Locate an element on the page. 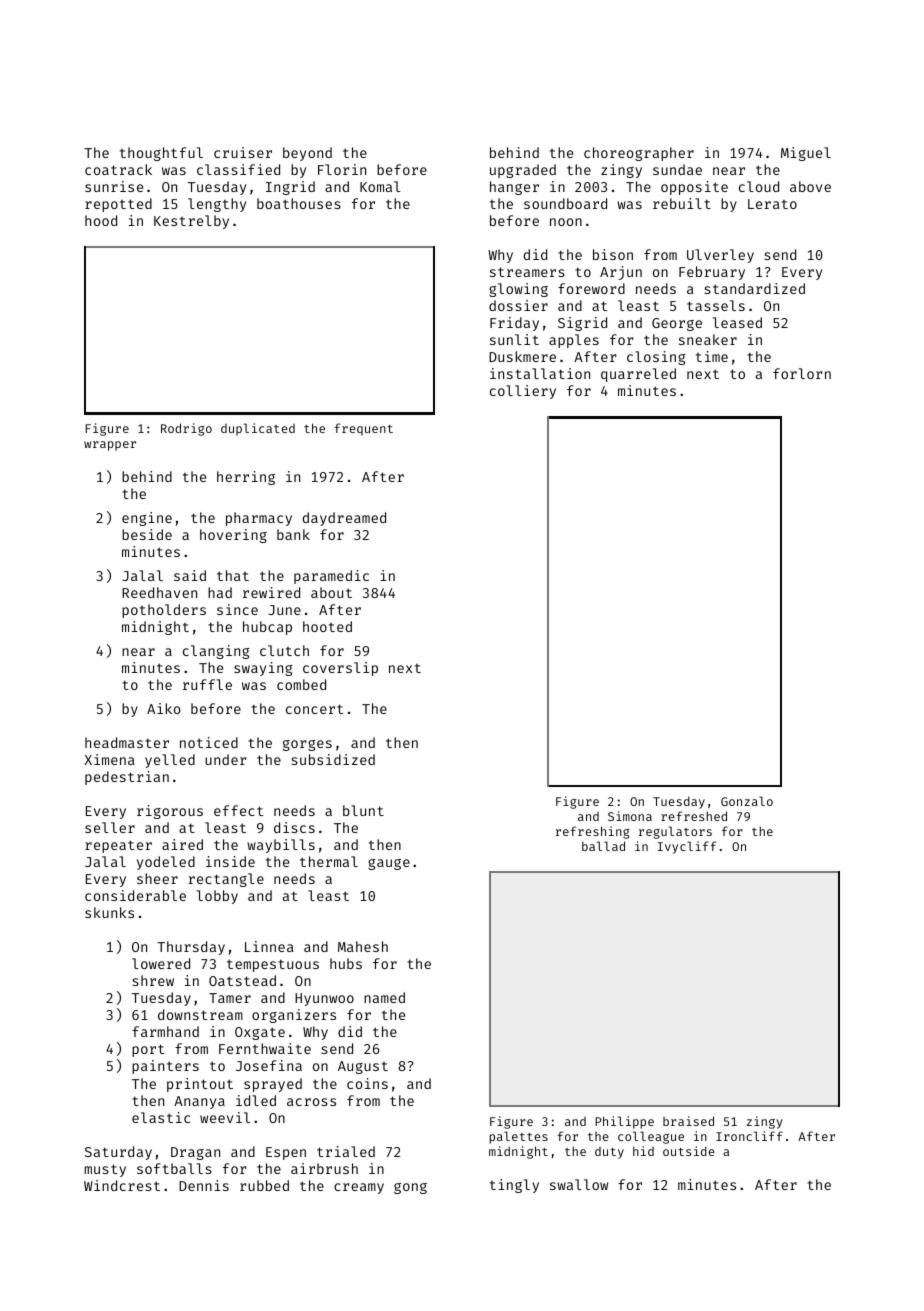  thoughtful is located at coordinates (161, 154).
